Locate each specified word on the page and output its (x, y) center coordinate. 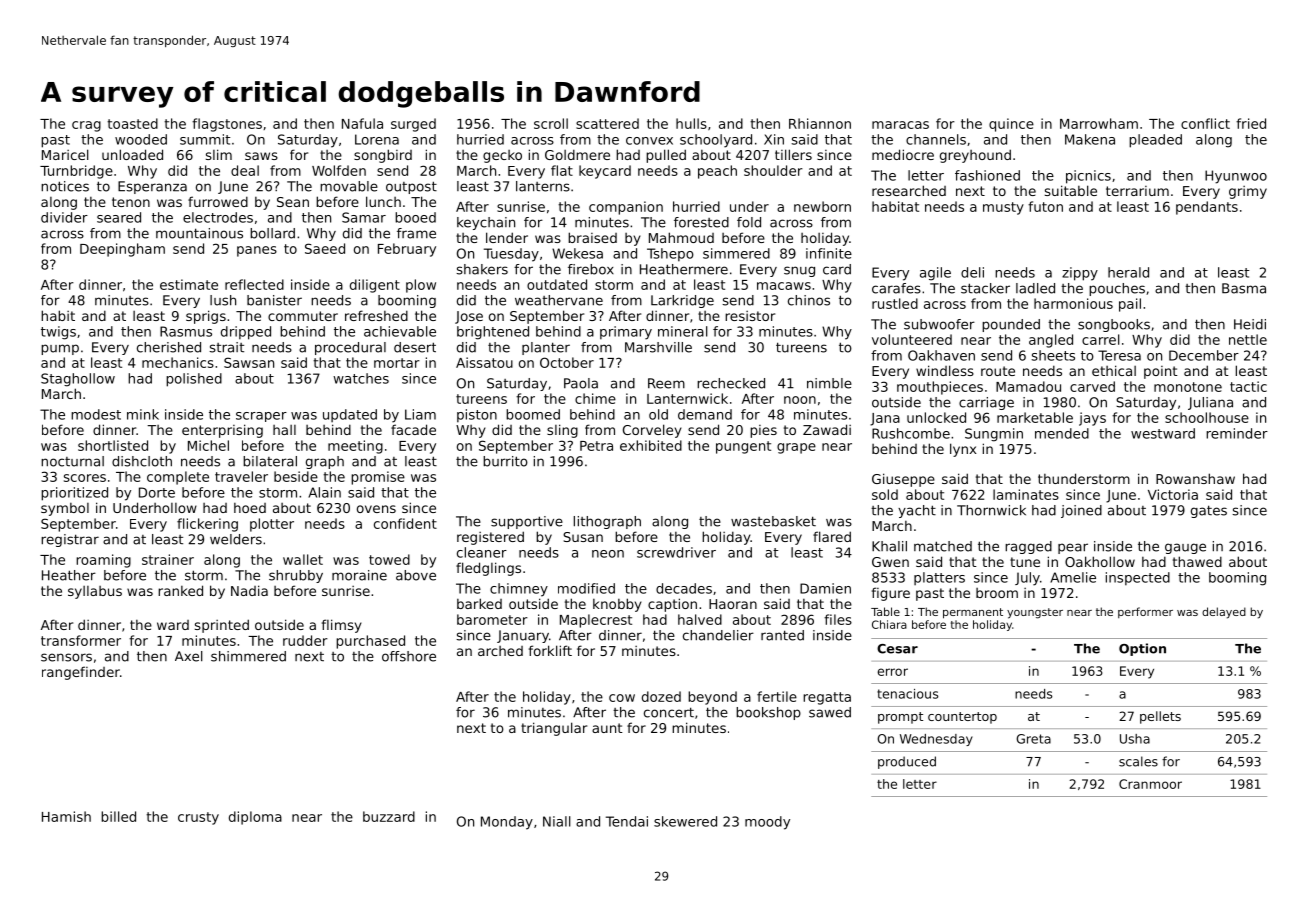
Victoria (1173, 494)
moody (767, 823)
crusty (198, 818)
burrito (505, 461)
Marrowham (1099, 123)
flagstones (227, 125)
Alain (324, 492)
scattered (607, 123)
